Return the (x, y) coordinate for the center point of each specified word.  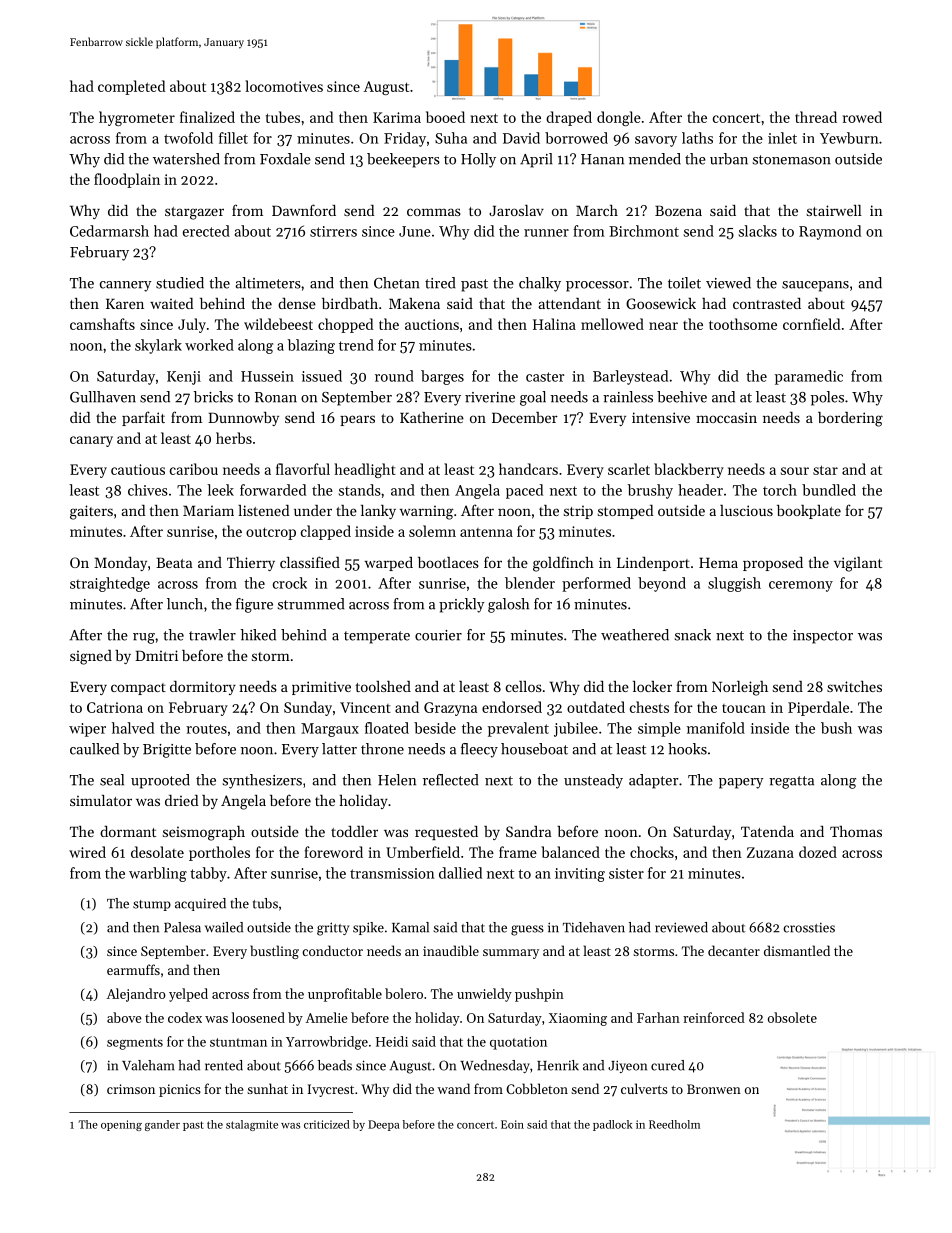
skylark (158, 346)
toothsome (743, 324)
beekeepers (403, 160)
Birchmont (644, 231)
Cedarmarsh (109, 231)
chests (649, 707)
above (124, 1017)
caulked (94, 749)
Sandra (528, 831)
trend (356, 345)
